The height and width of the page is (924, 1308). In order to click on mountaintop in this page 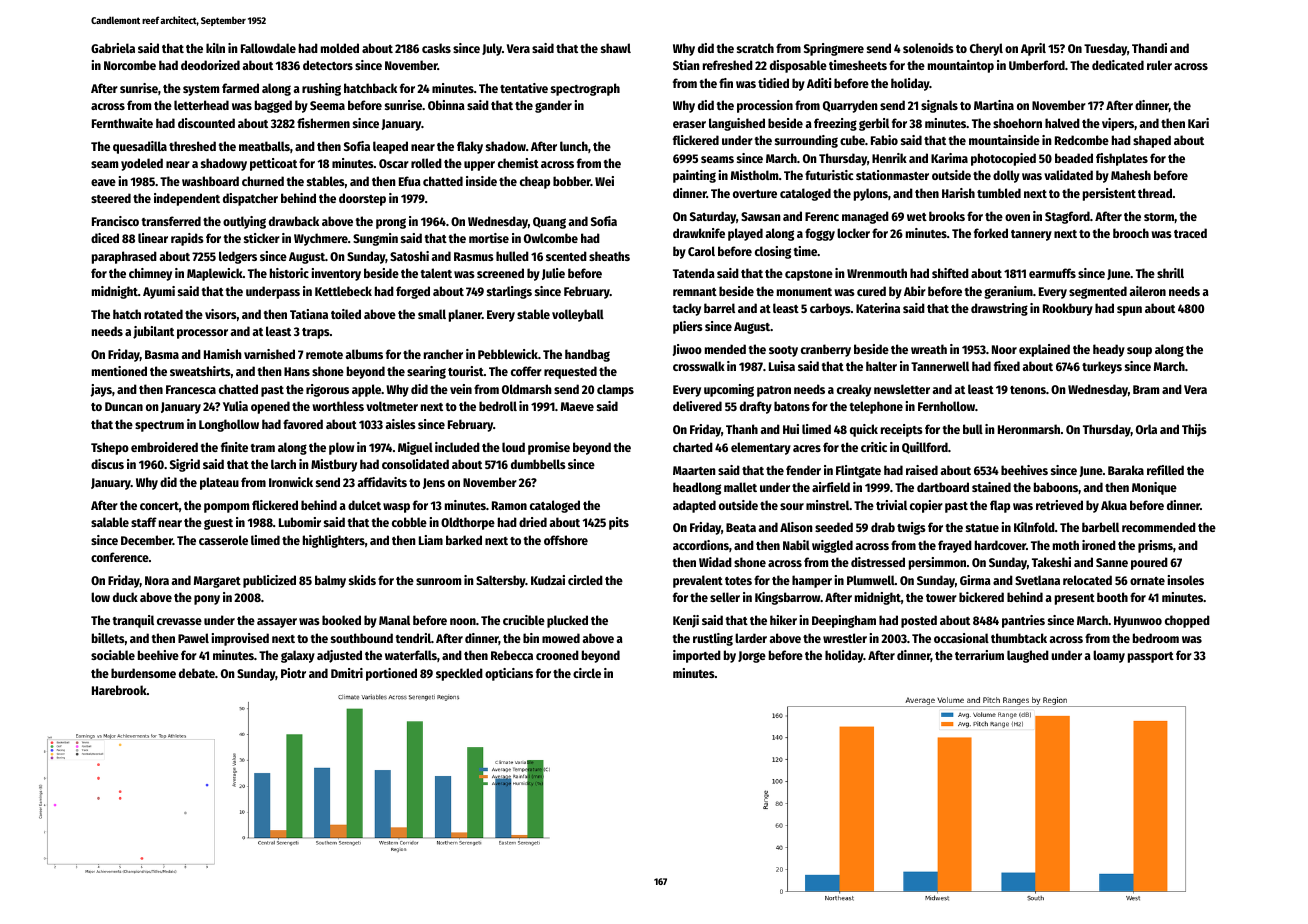, I will do `click(961, 66)`.
